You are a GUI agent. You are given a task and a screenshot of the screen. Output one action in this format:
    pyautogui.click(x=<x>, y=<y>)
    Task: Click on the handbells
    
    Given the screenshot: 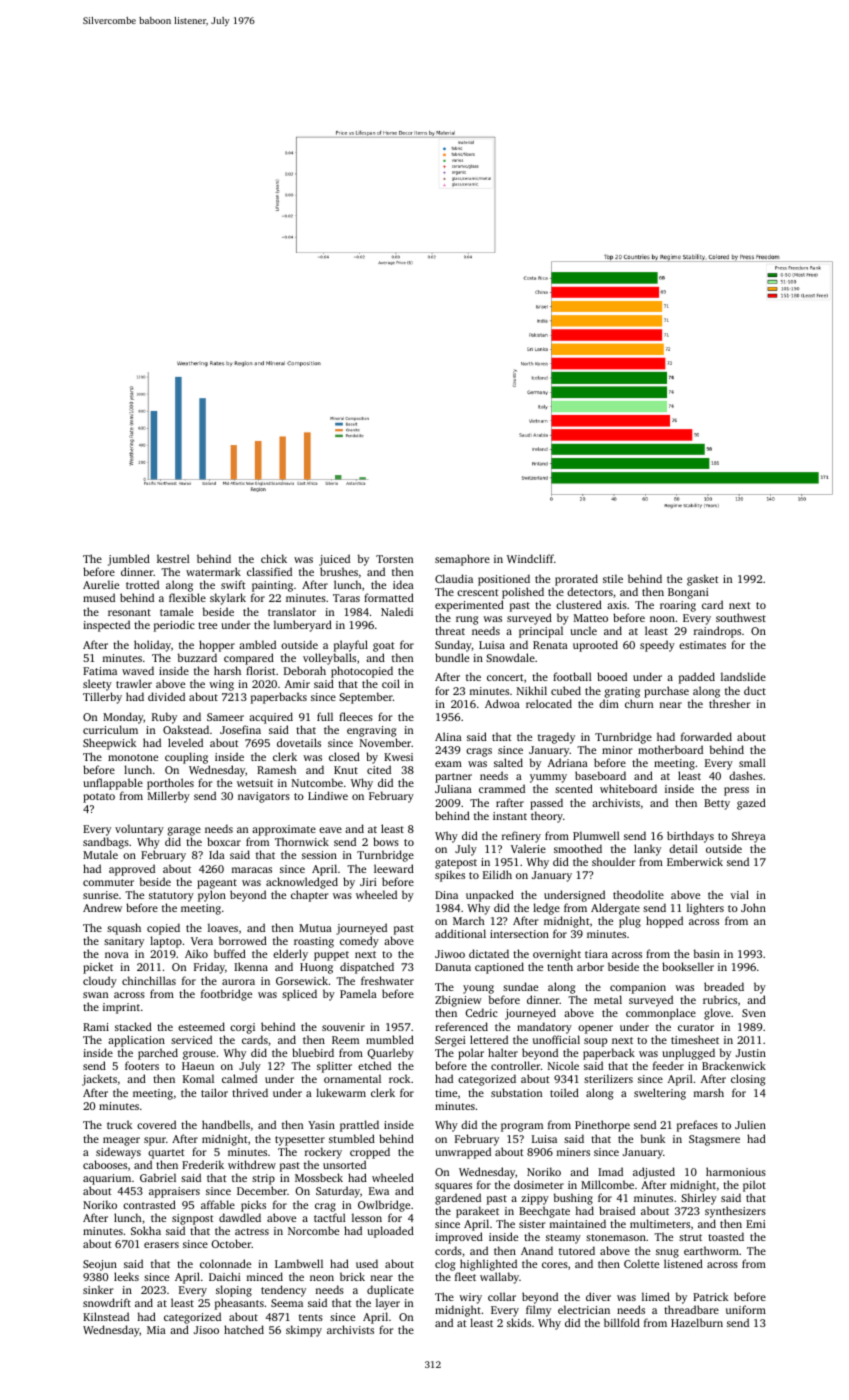 What is the action you would take?
    pyautogui.click(x=226, y=1124)
